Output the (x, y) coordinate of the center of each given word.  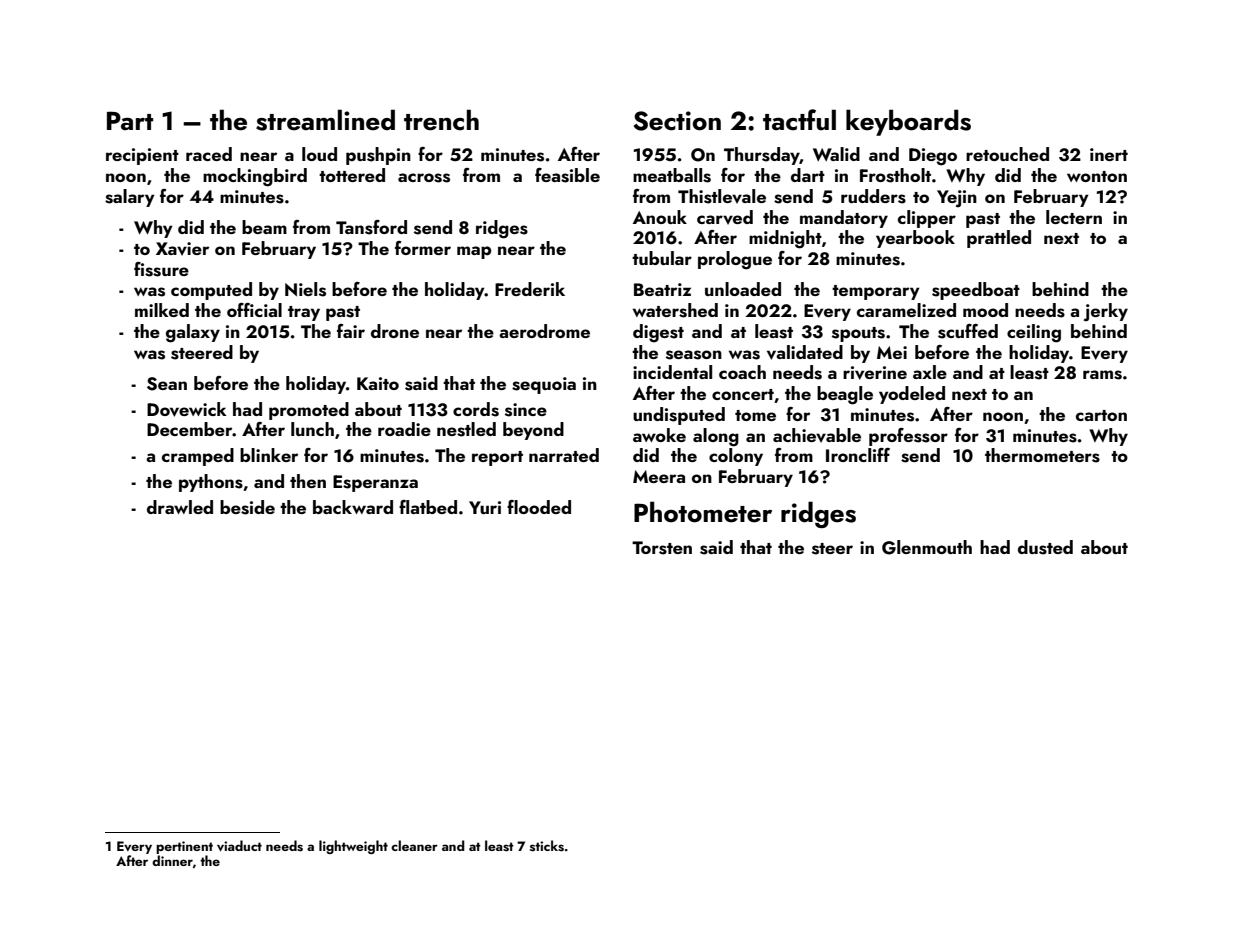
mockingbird (255, 177)
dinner (172, 860)
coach (742, 372)
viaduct (239, 846)
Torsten (662, 548)
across (424, 178)
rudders (873, 196)
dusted (1045, 547)
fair (351, 331)
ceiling (1034, 333)
